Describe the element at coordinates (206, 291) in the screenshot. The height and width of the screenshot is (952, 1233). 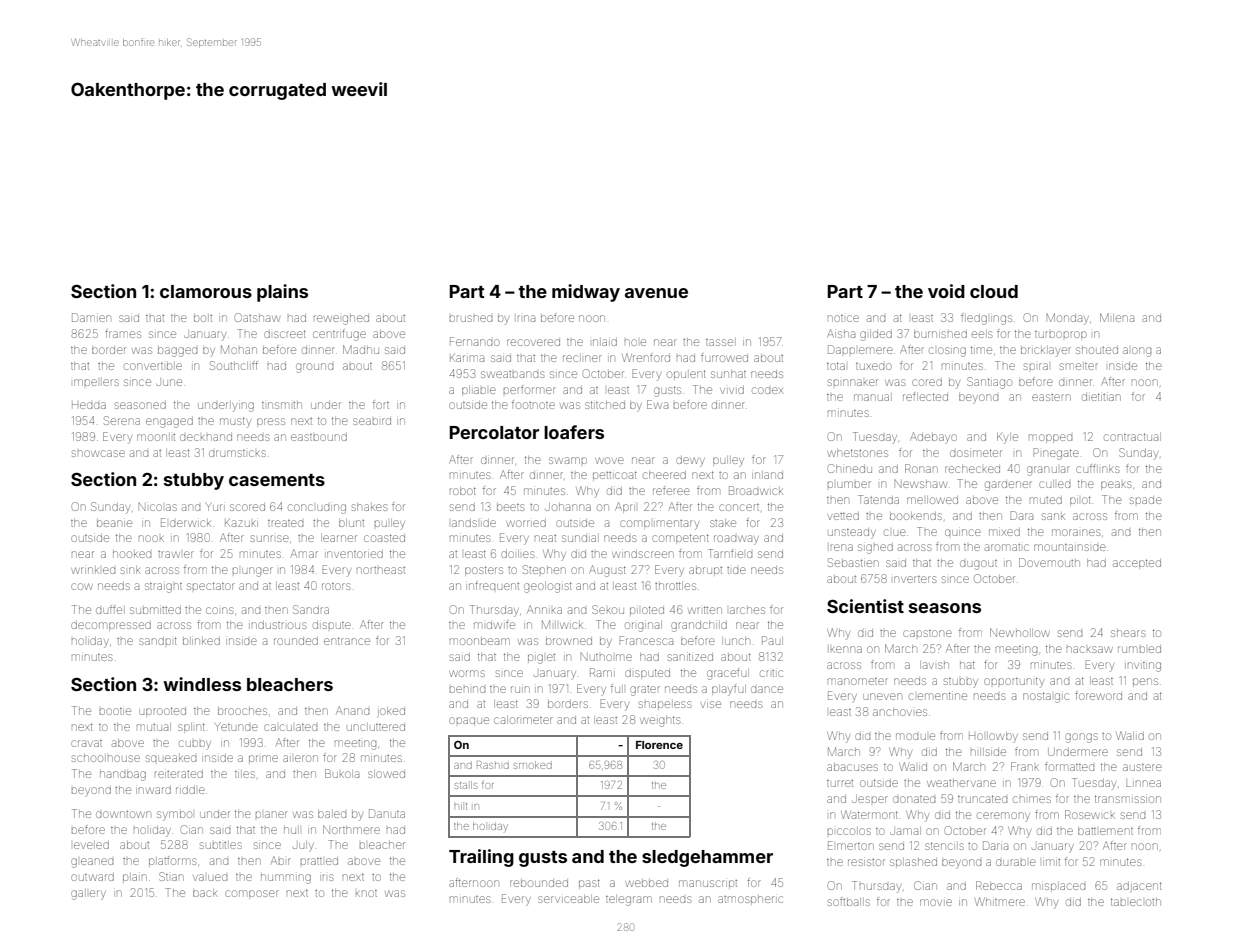
I see `clamorous` at that location.
